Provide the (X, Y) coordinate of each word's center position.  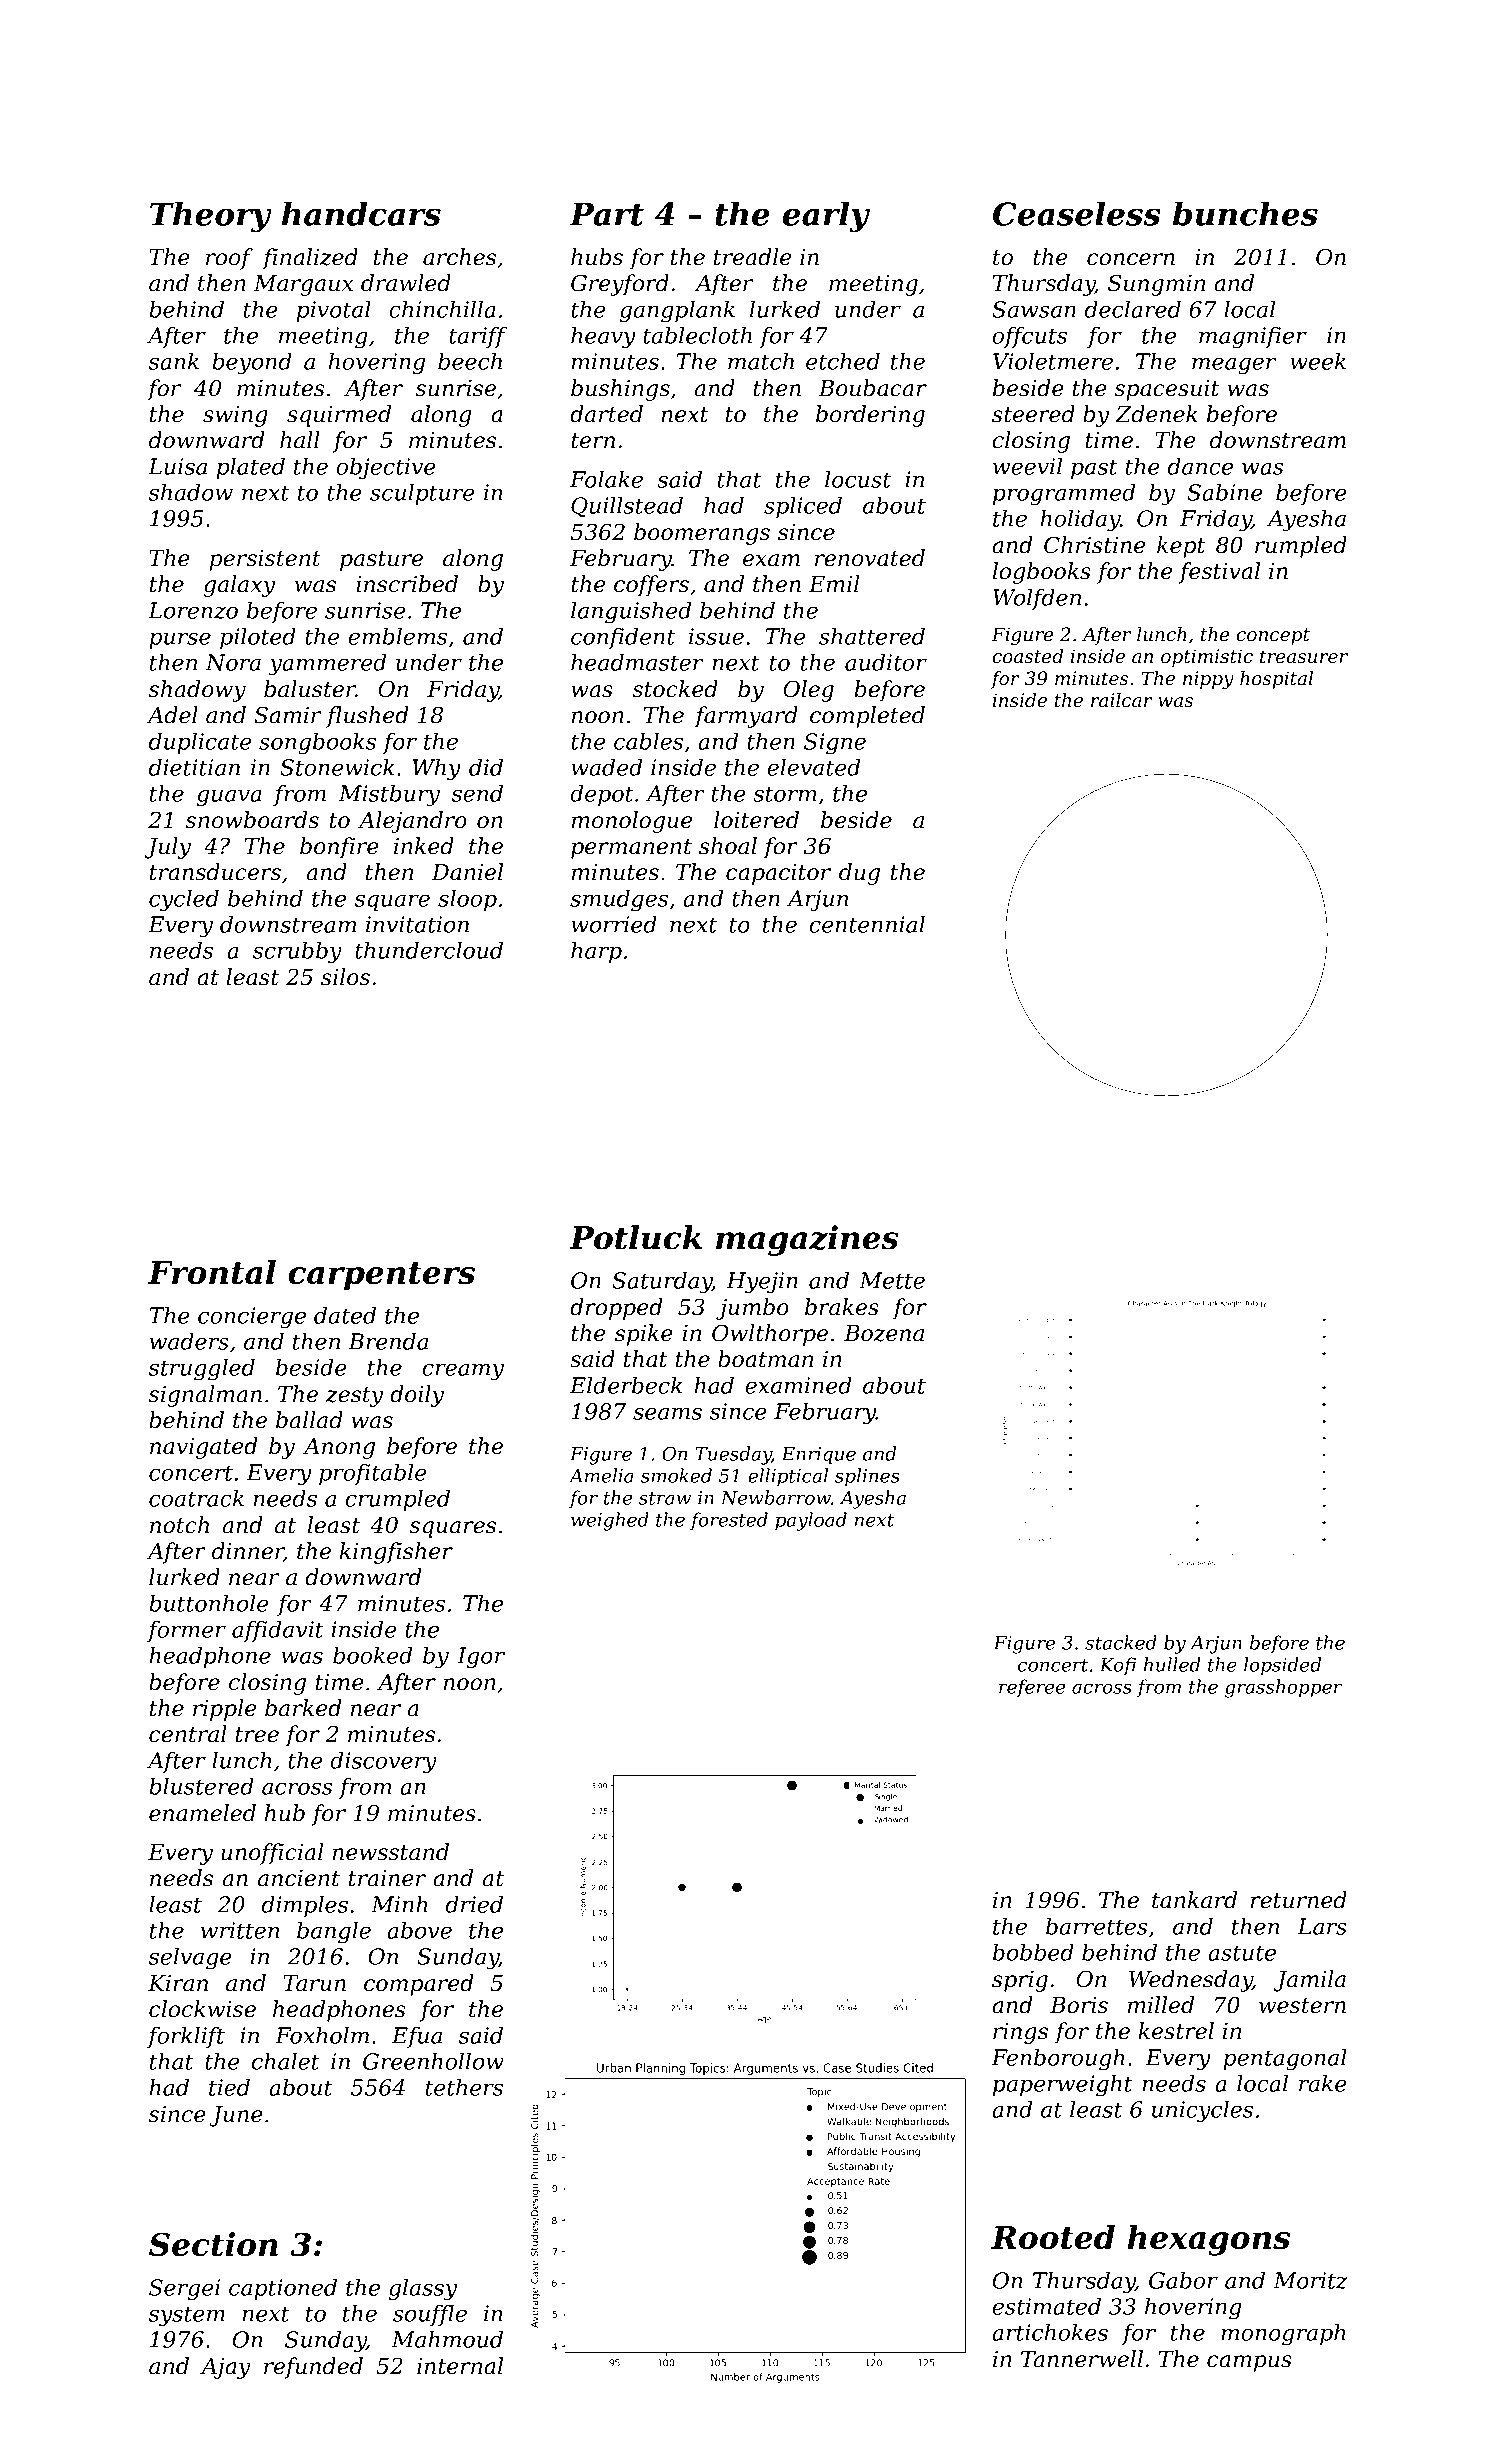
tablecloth (697, 335)
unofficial (272, 1854)
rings (1020, 2033)
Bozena (884, 1333)
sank (174, 361)
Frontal (212, 1272)
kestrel (1176, 2031)
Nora (233, 662)
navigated (203, 1448)
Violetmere (1053, 361)
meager (1234, 366)
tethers (464, 2087)
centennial (867, 924)
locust (858, 479)
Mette (892, 1280)
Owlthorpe (770, 1335)
